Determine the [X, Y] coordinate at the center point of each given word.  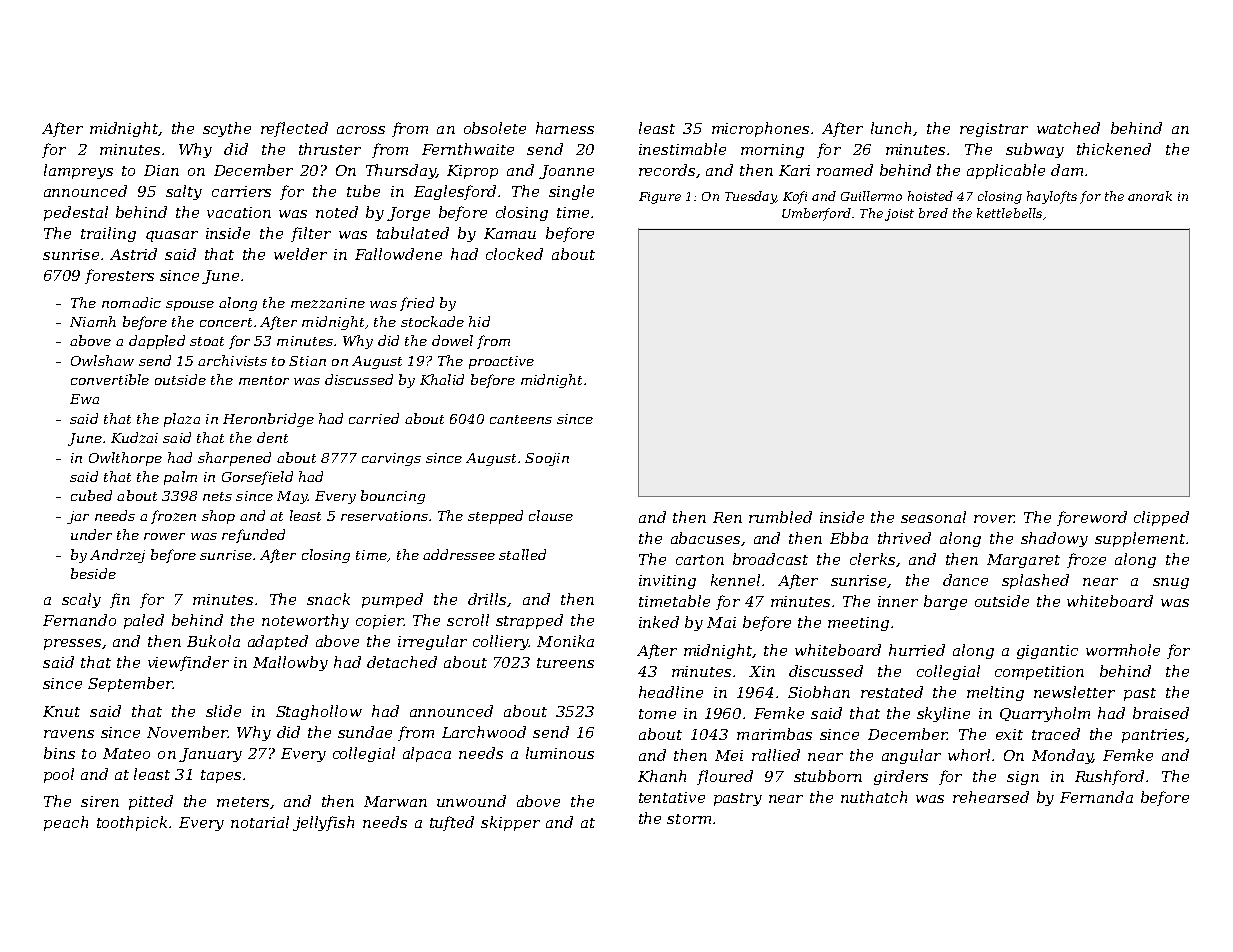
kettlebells [1009, 213]
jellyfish [323, 823]
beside [93, 573]
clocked [514, 254]
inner [898, 601]
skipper [510, 823]
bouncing [393, 497]
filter [311, 234]
